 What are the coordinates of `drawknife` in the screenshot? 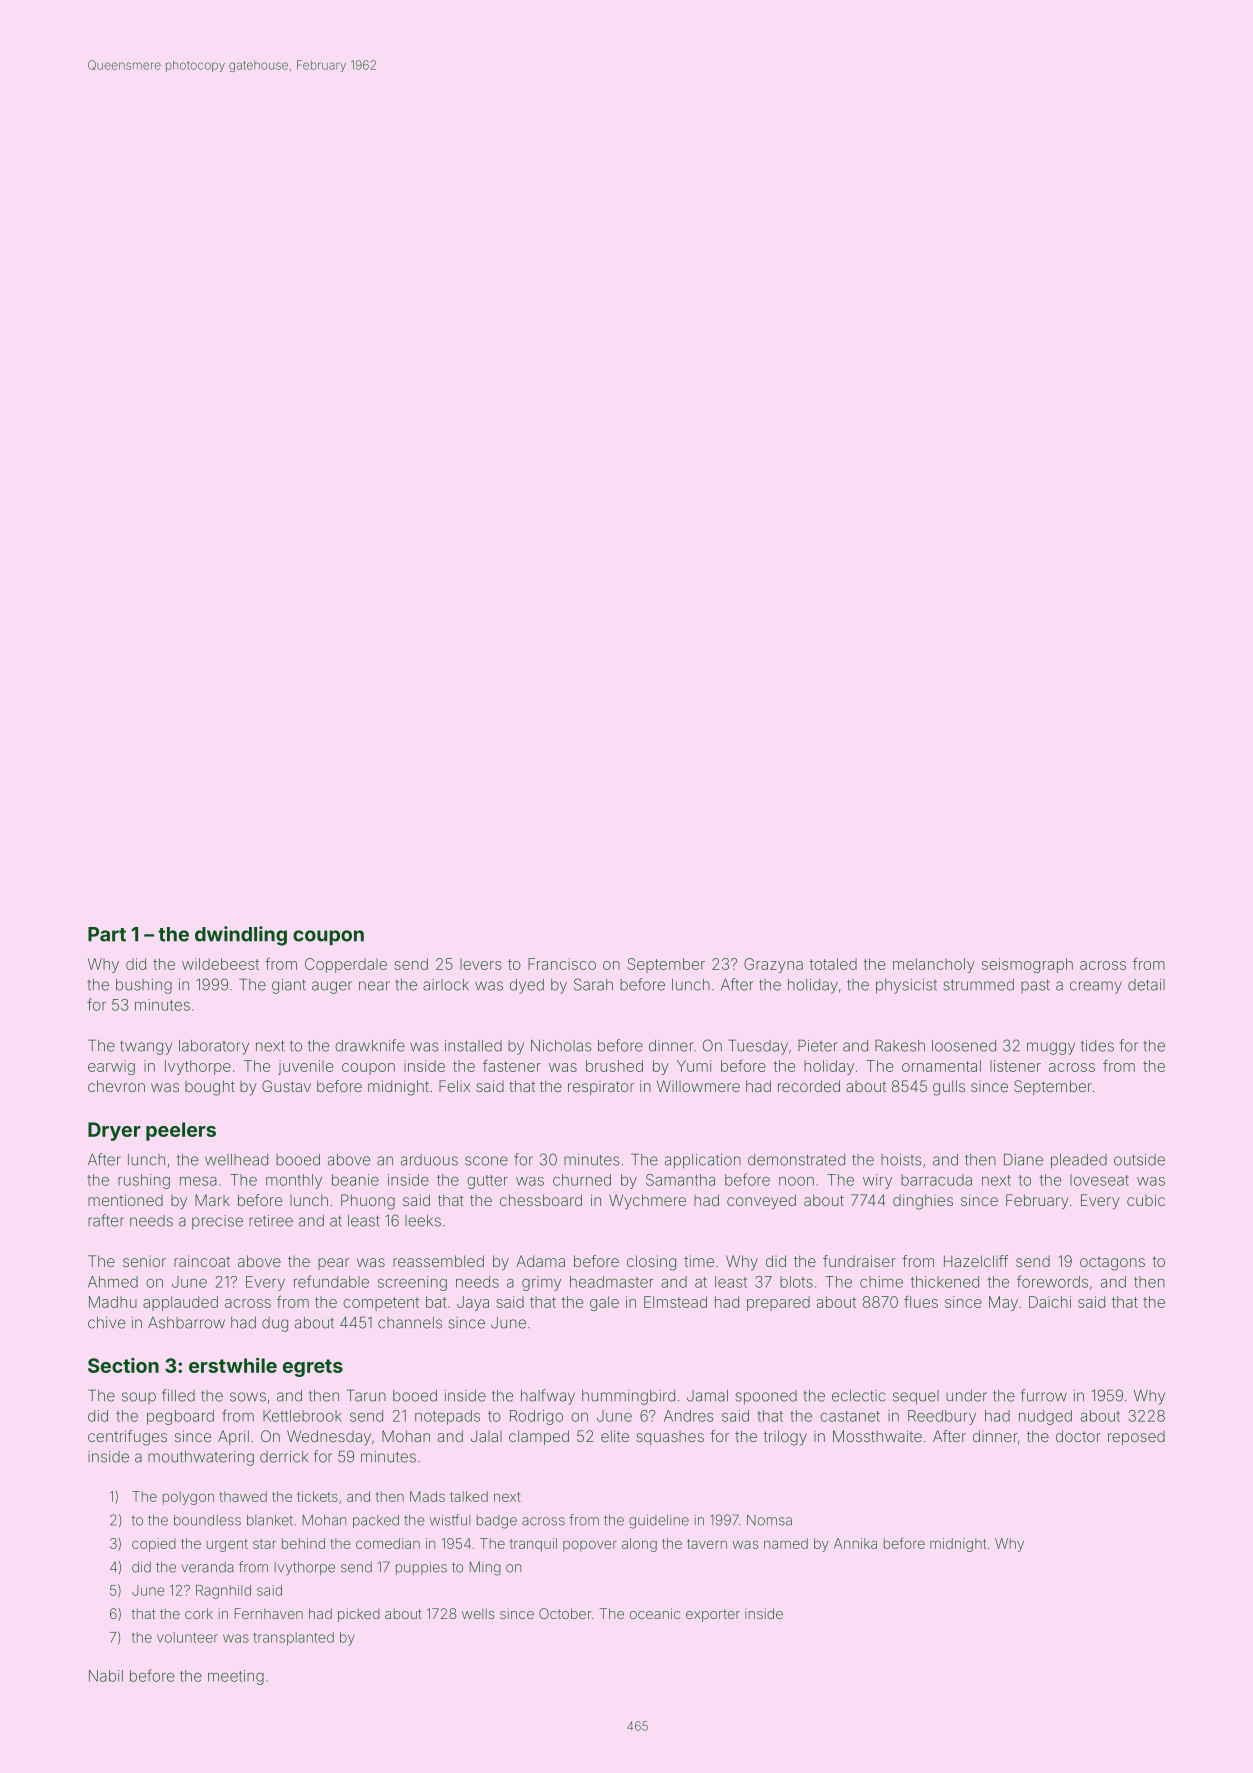 It's located at (370, 1045).
